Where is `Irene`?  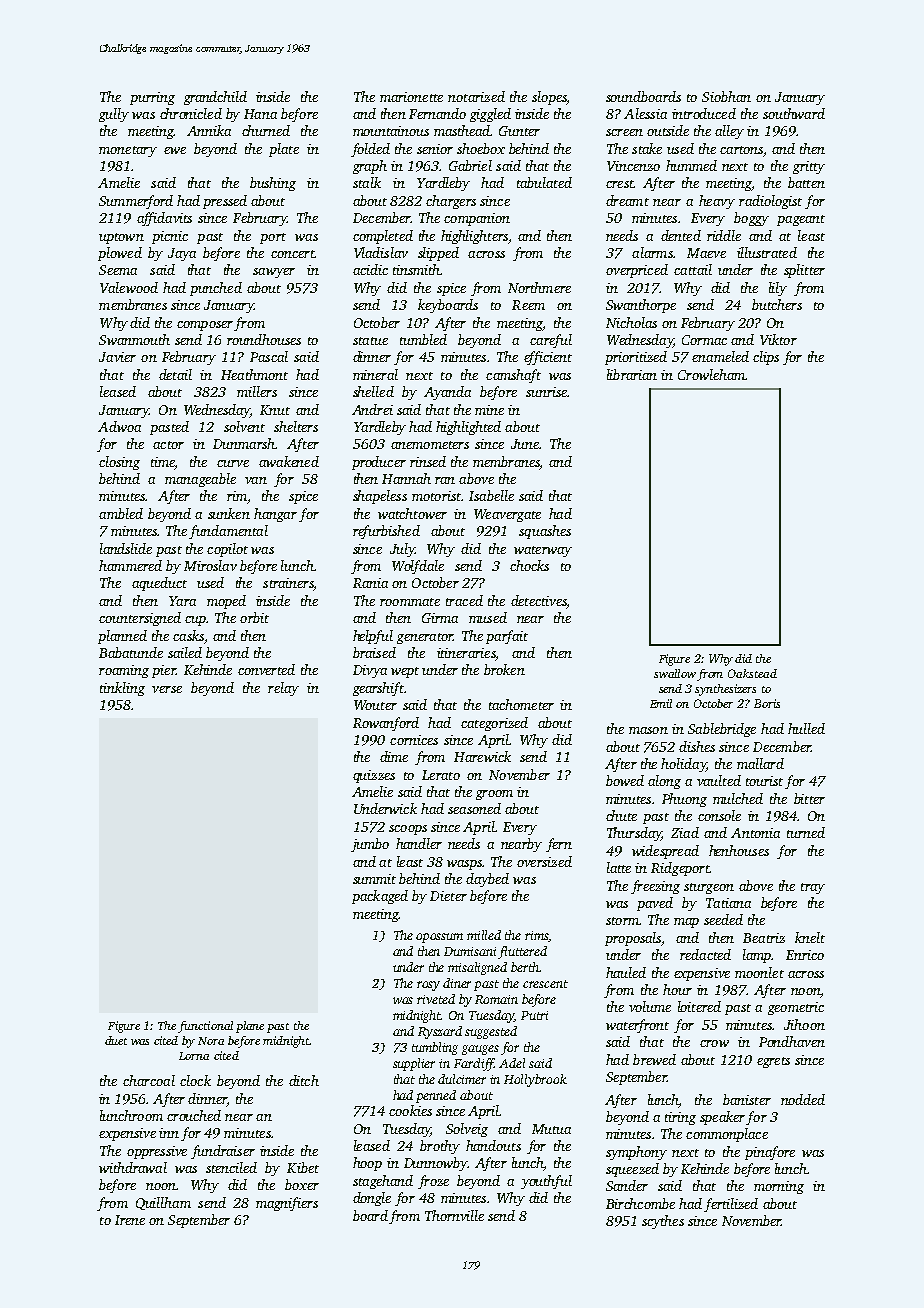
Irene is located at coordinates (130, 1220).
